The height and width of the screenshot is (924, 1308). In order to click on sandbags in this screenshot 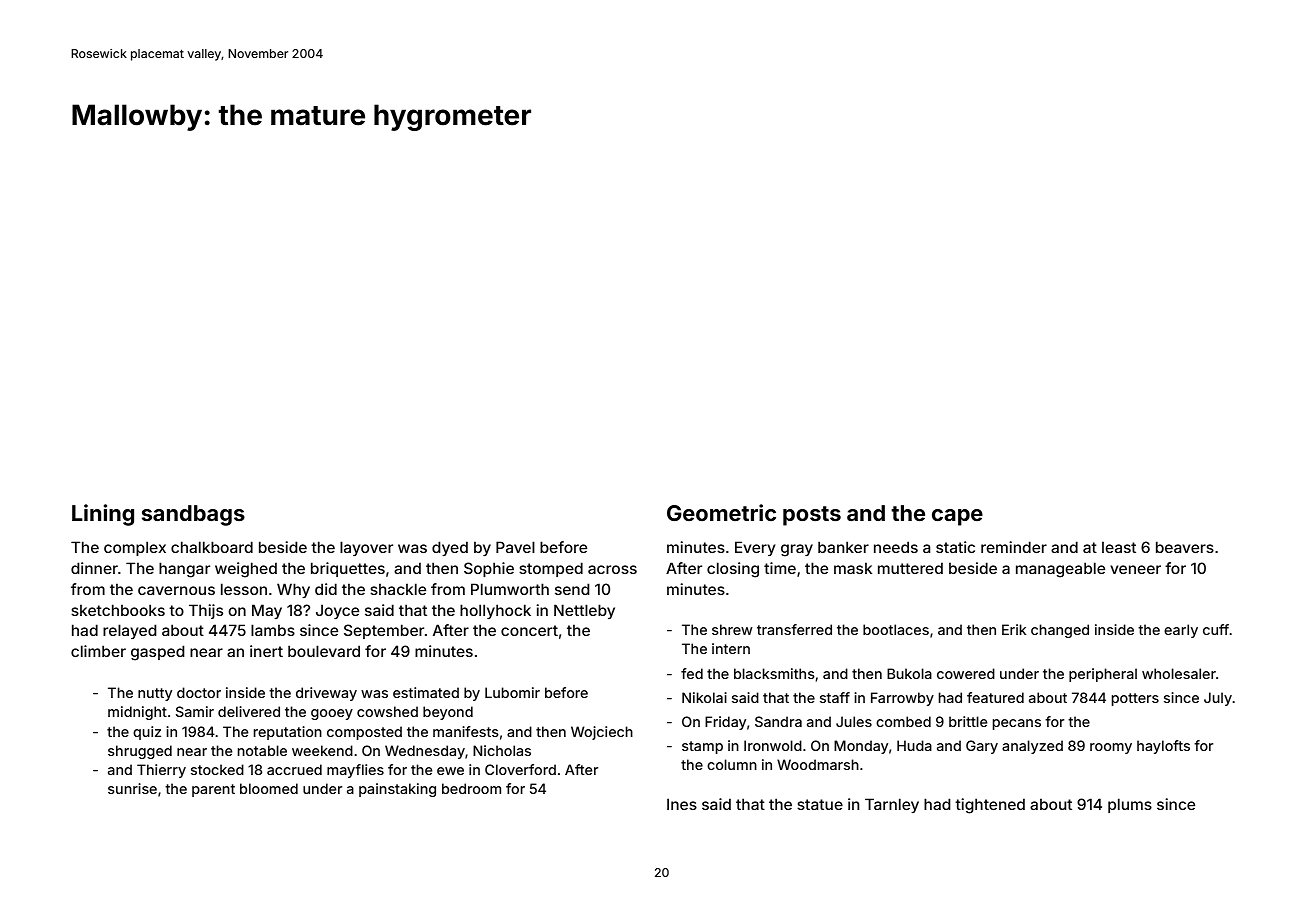, I will do `click(193, 515)`.
